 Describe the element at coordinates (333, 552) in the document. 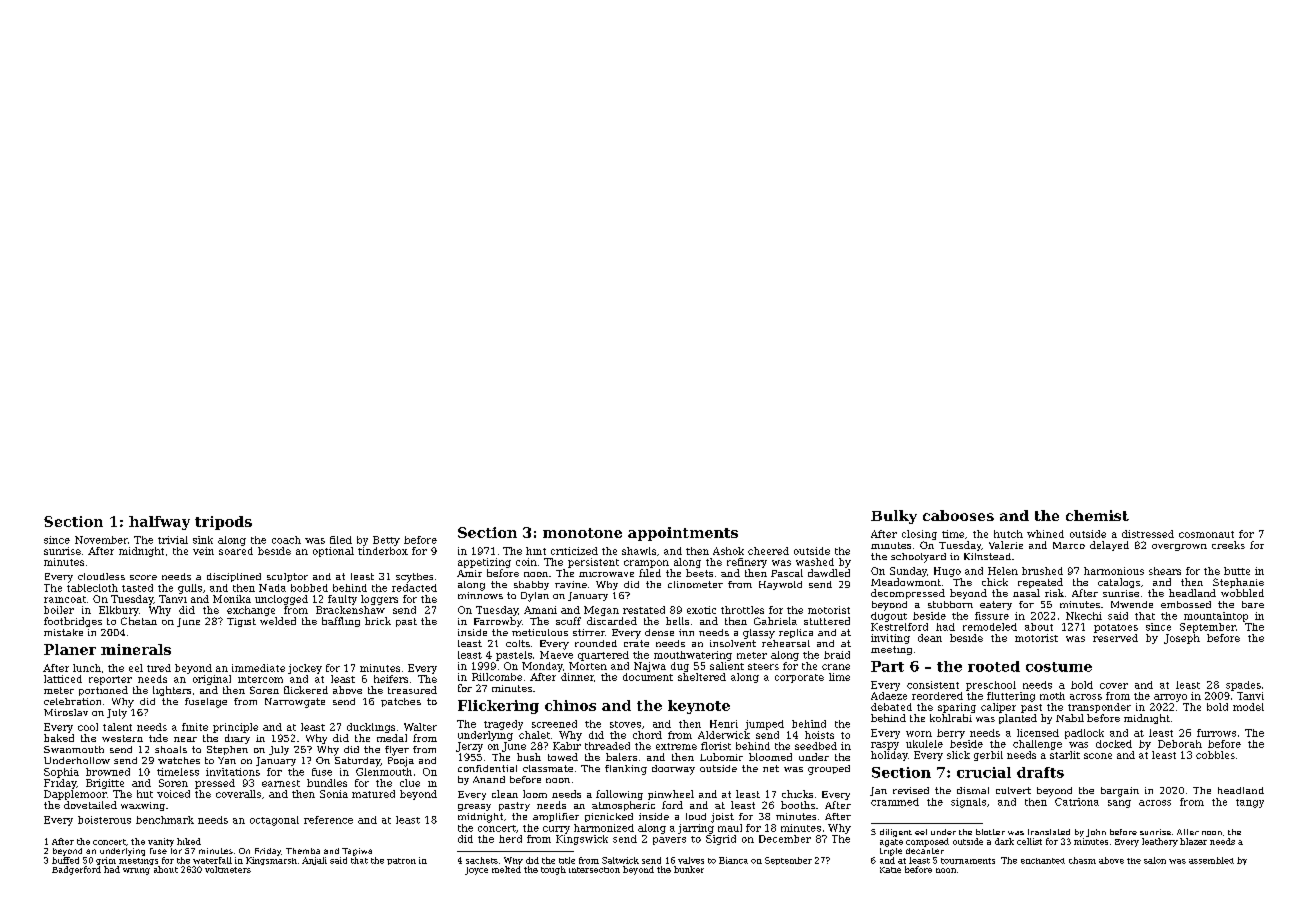

I see `optional` at that location.
